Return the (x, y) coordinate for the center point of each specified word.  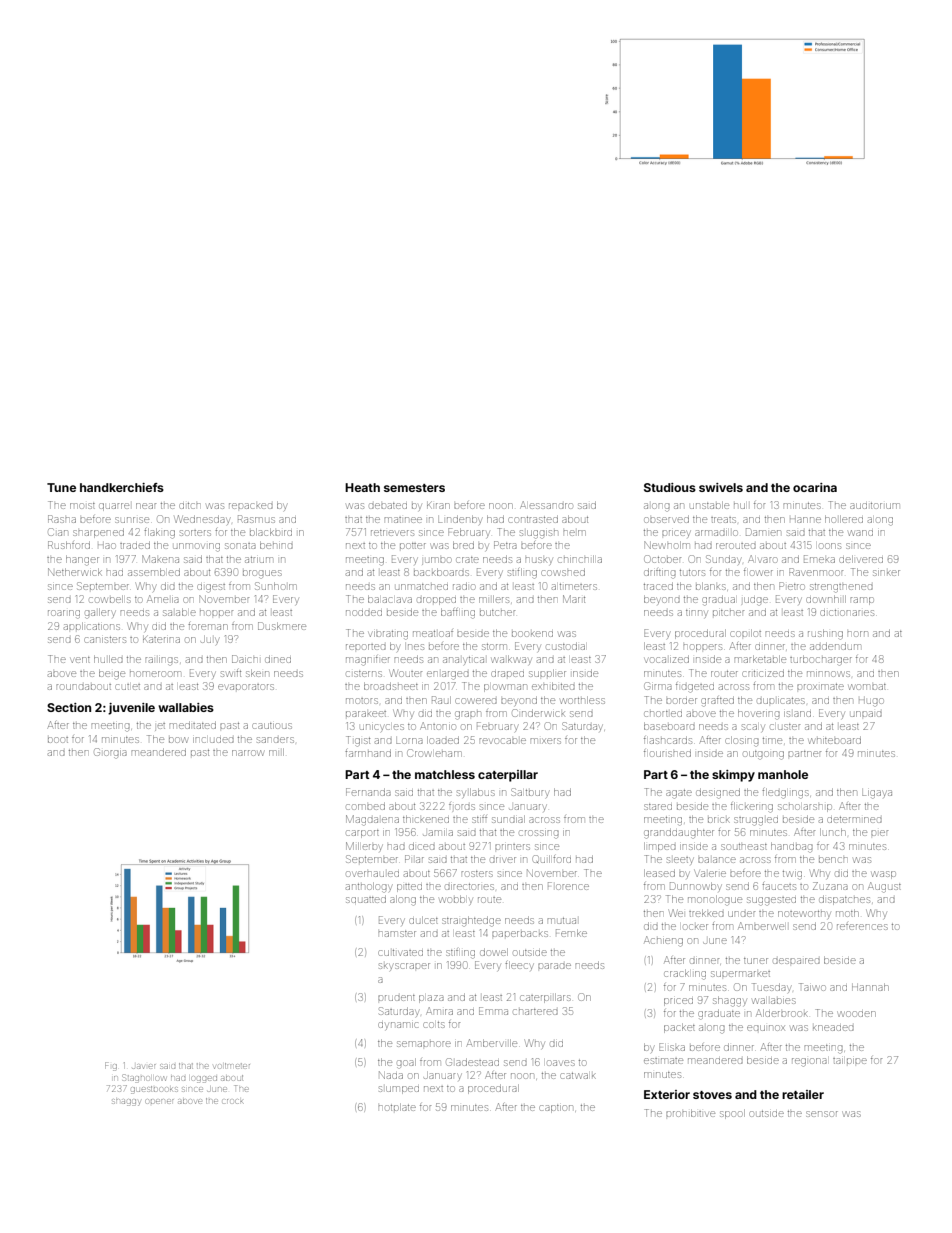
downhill (826, 599)
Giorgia (110, 753)
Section (69, 707)
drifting (660, 574)
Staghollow (144, 1077)
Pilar (414, 859)
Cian (58, 532)
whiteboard (835, 740)
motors (362, 701)
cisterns (364, 674)
